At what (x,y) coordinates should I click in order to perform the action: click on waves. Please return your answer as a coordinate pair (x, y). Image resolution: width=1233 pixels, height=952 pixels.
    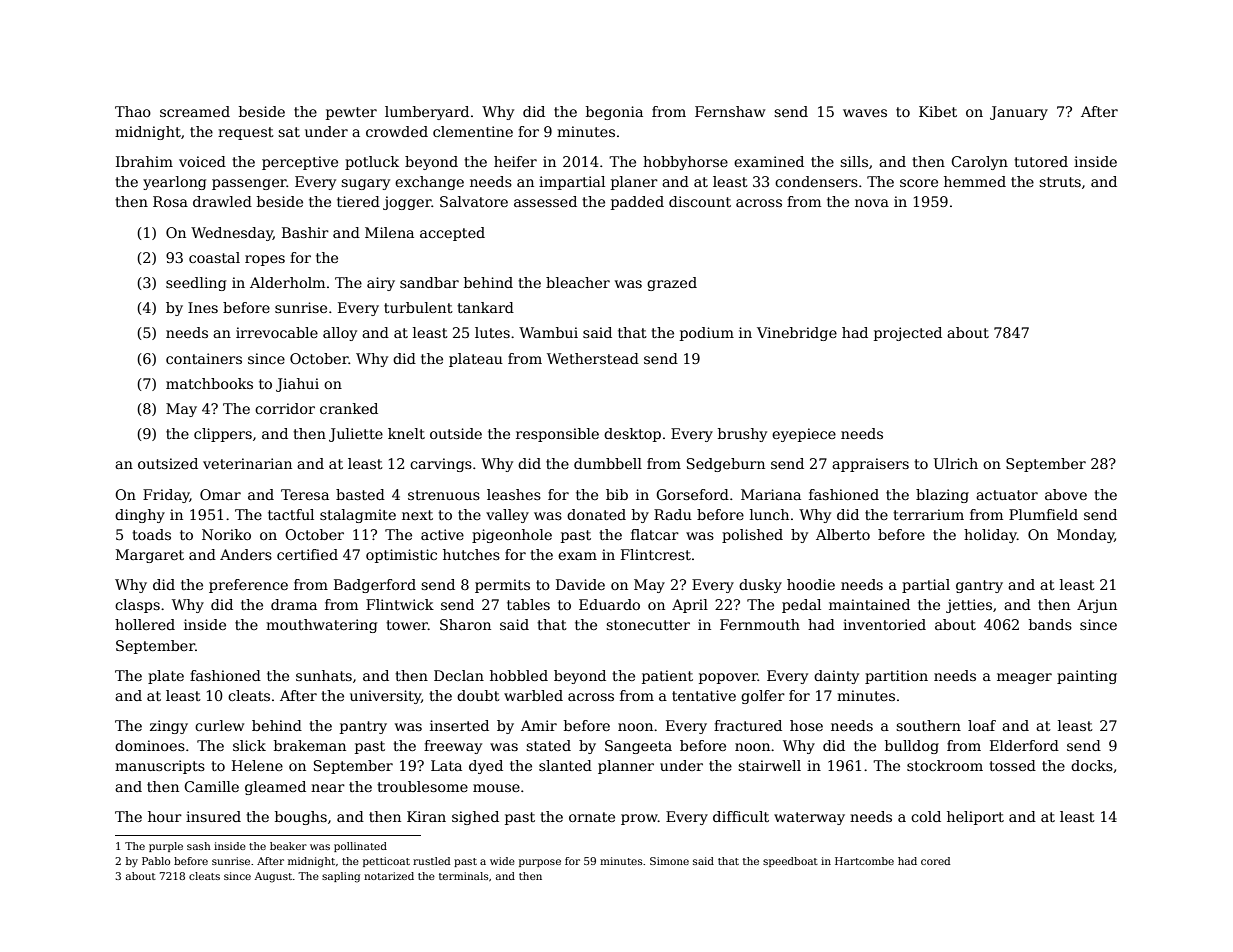
    Looking at the image, I should click on (865, 113).
